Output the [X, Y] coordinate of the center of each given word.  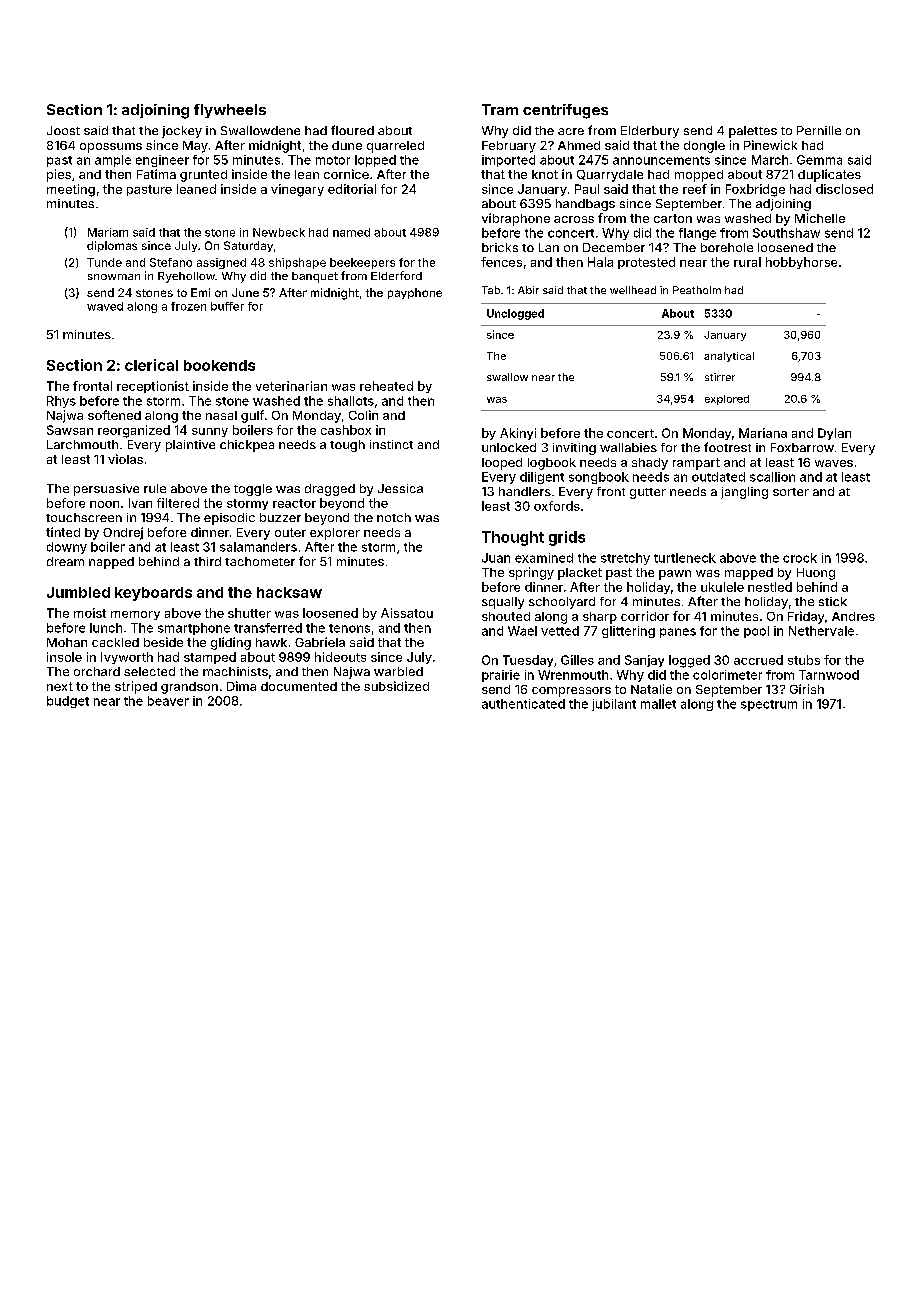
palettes [753, 132]
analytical [729, 357]
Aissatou [407, 613]
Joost [63, 130]
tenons [349, 628]
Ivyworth [127, 658]
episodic [229, 519]
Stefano [171, 262]
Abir [528, 290]
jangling [744, 493]
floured [352, 130]
